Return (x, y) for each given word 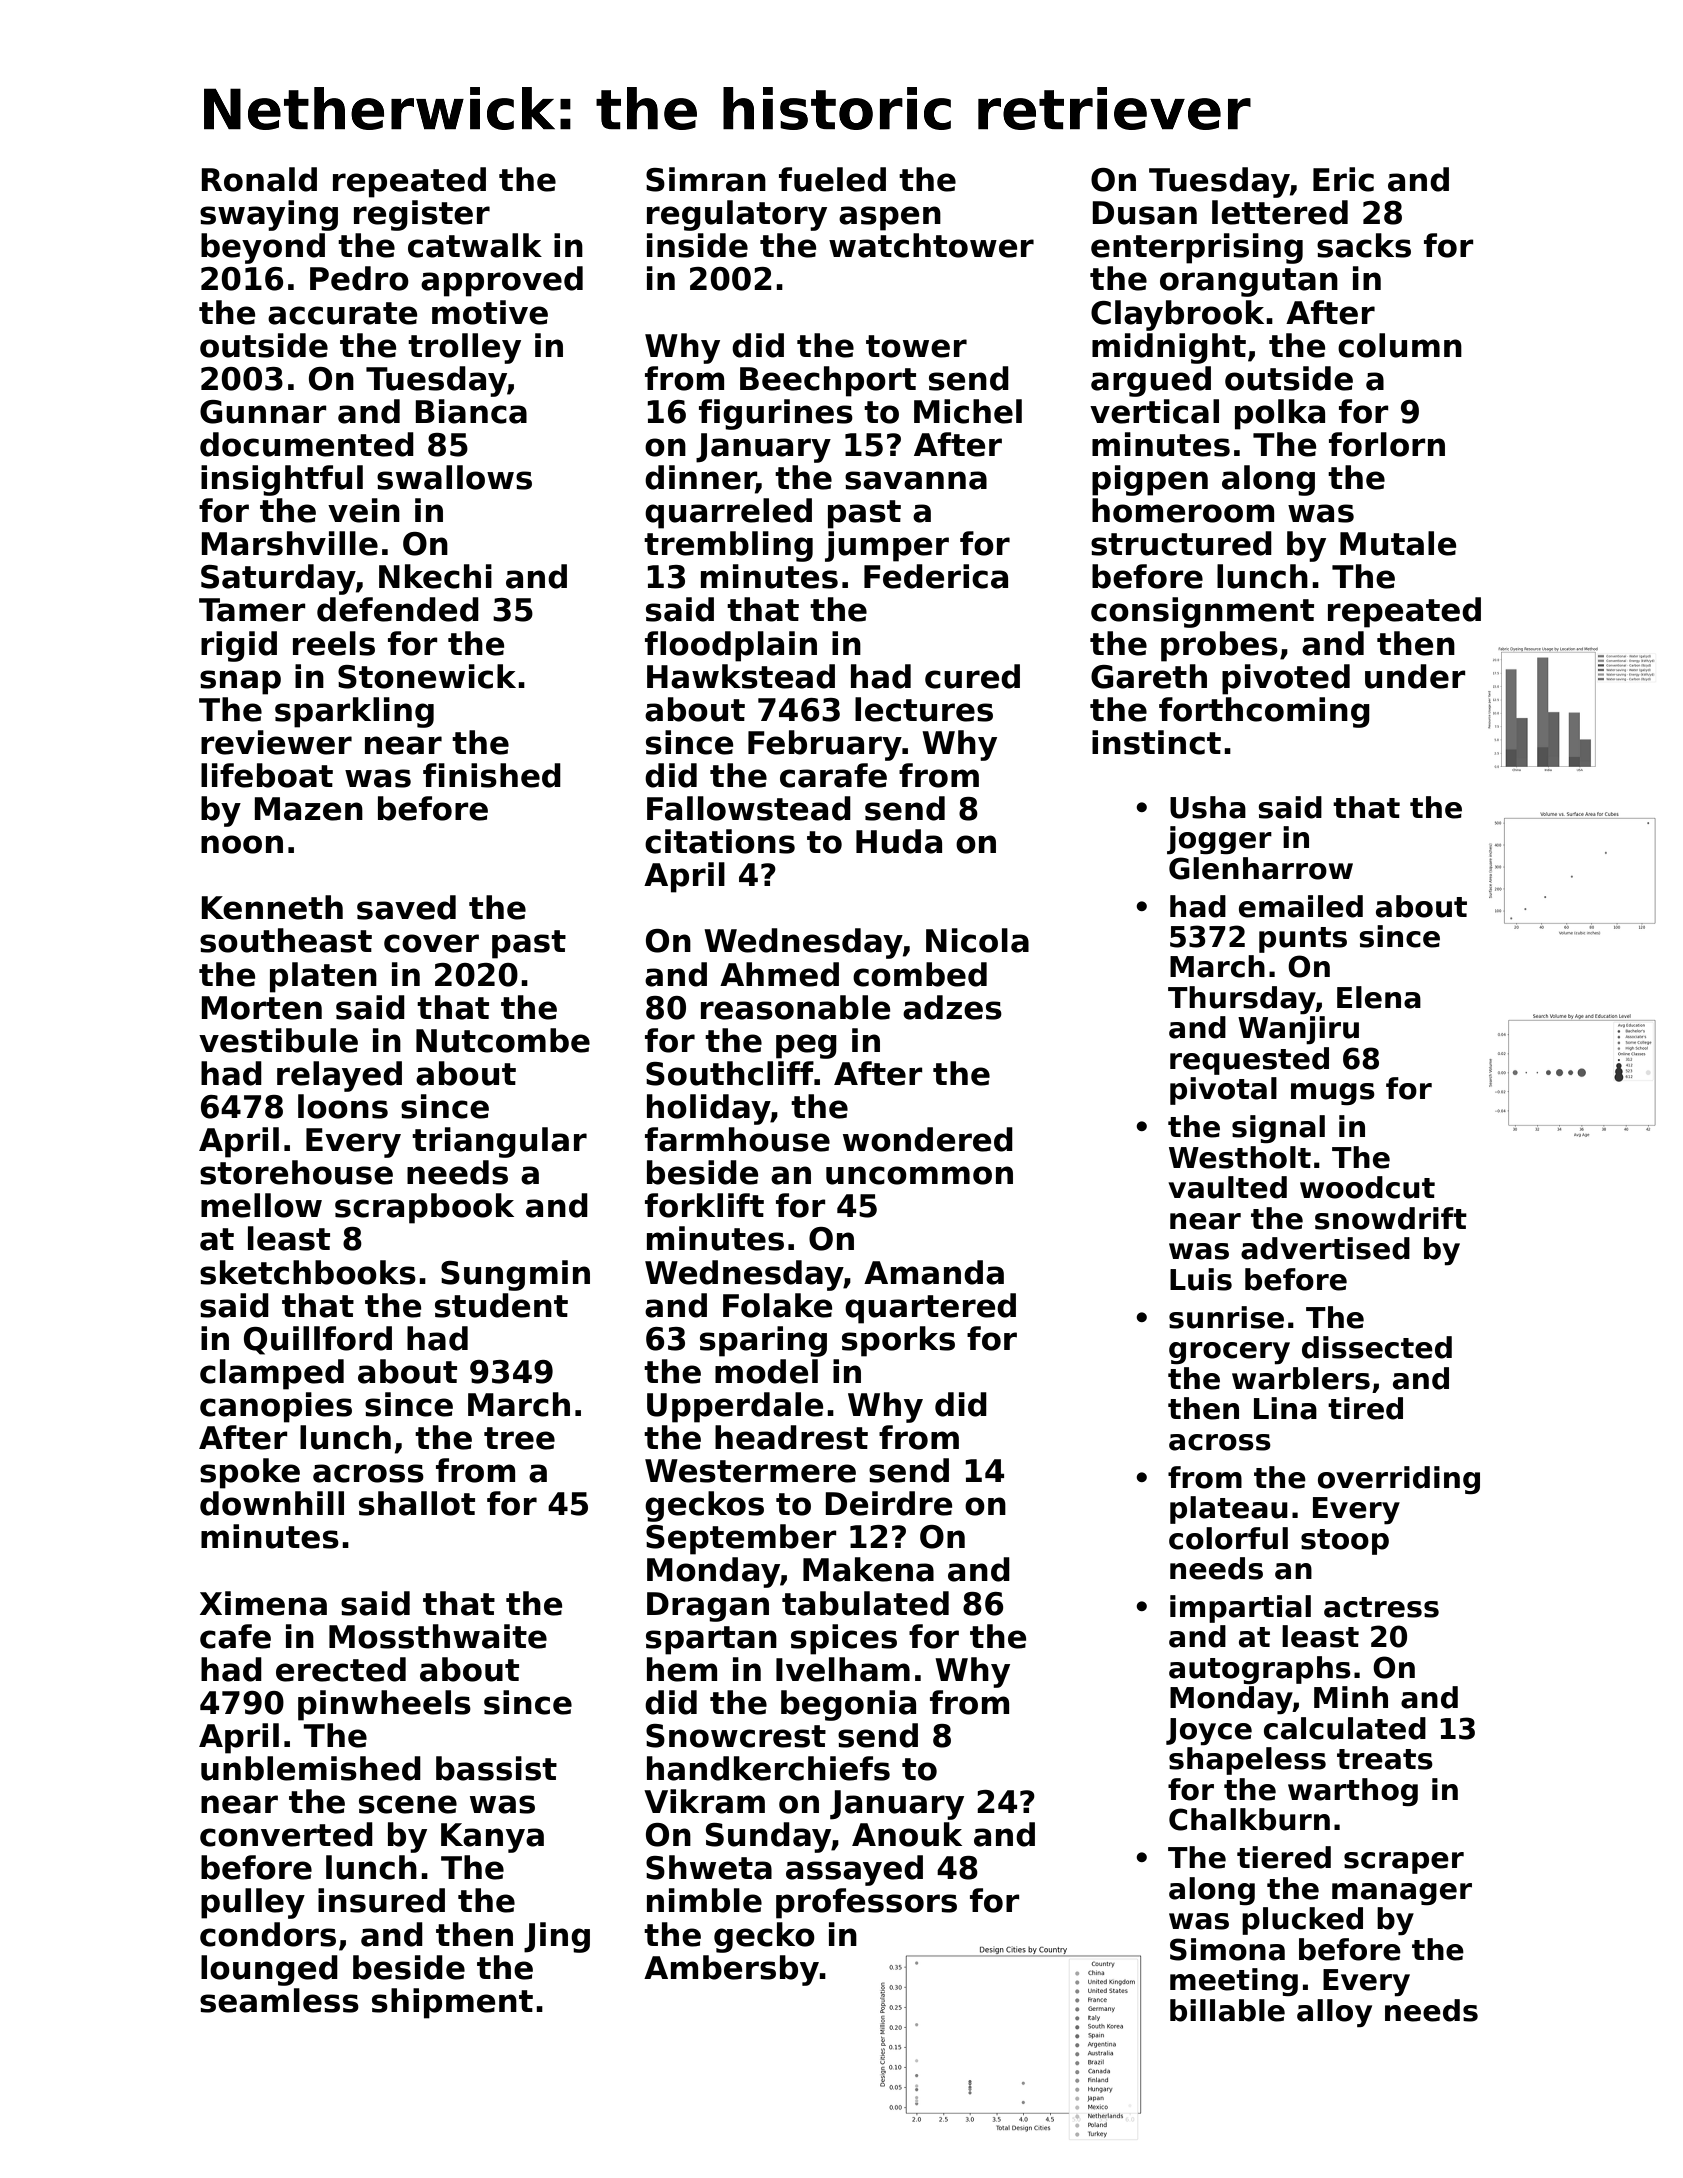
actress (1381, 1607)
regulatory (737, 215)
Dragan (708, 1607)
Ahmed (779, 974)
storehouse (296, 1172)
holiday (709, 1109)
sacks (1364, 245)
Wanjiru (1298, 1030)
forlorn (1387, 444)
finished (492, 775)
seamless (279, 2000)
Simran (706, 179)
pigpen (1150, 480)
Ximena (263, 1603)
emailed (1301, 906)
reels (334, 643)
